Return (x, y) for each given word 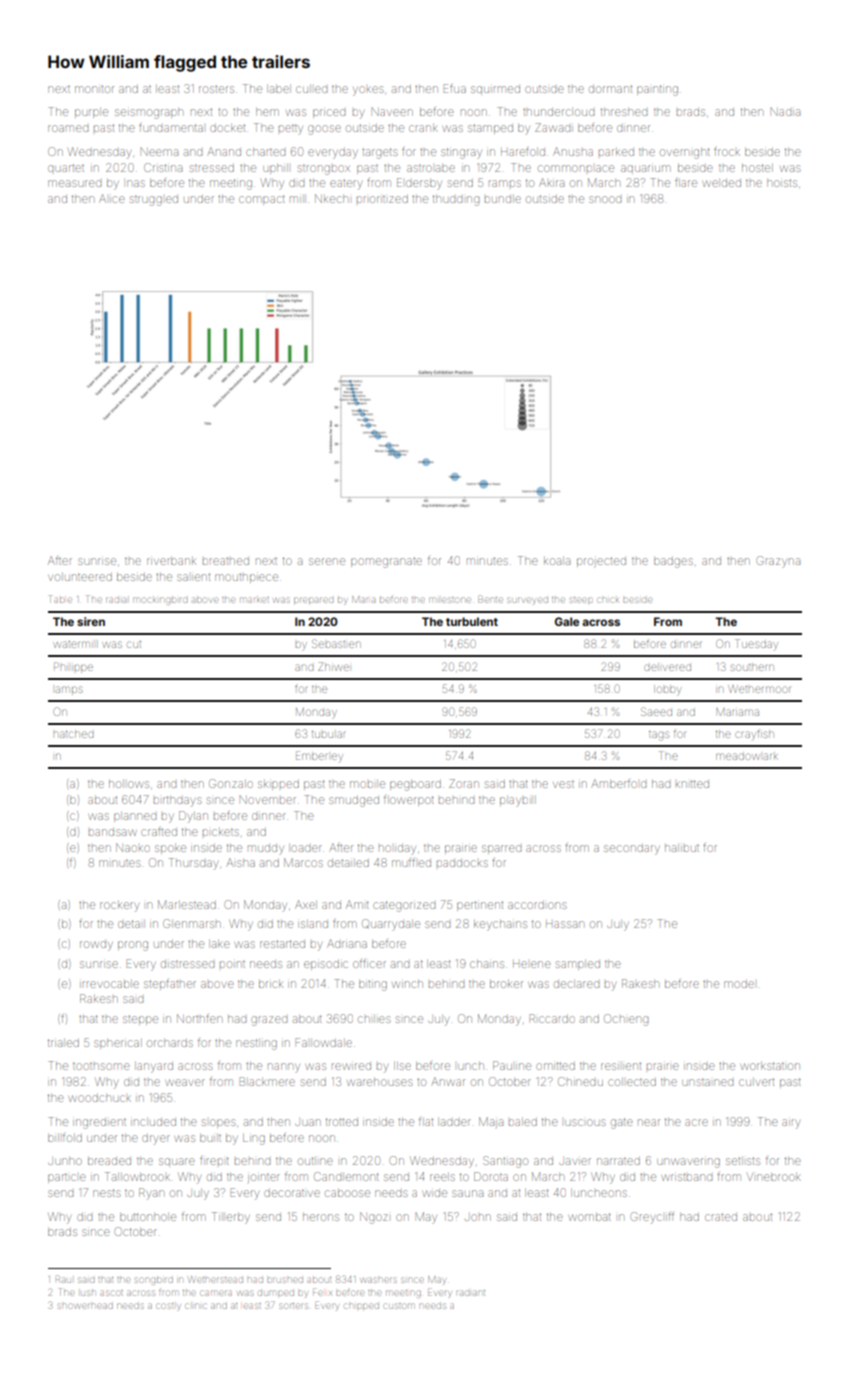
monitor (94, 89)
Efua (455, 88)
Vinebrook (774, 1177)
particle (67, 1178)
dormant (610, 89)
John (478, 1217)
